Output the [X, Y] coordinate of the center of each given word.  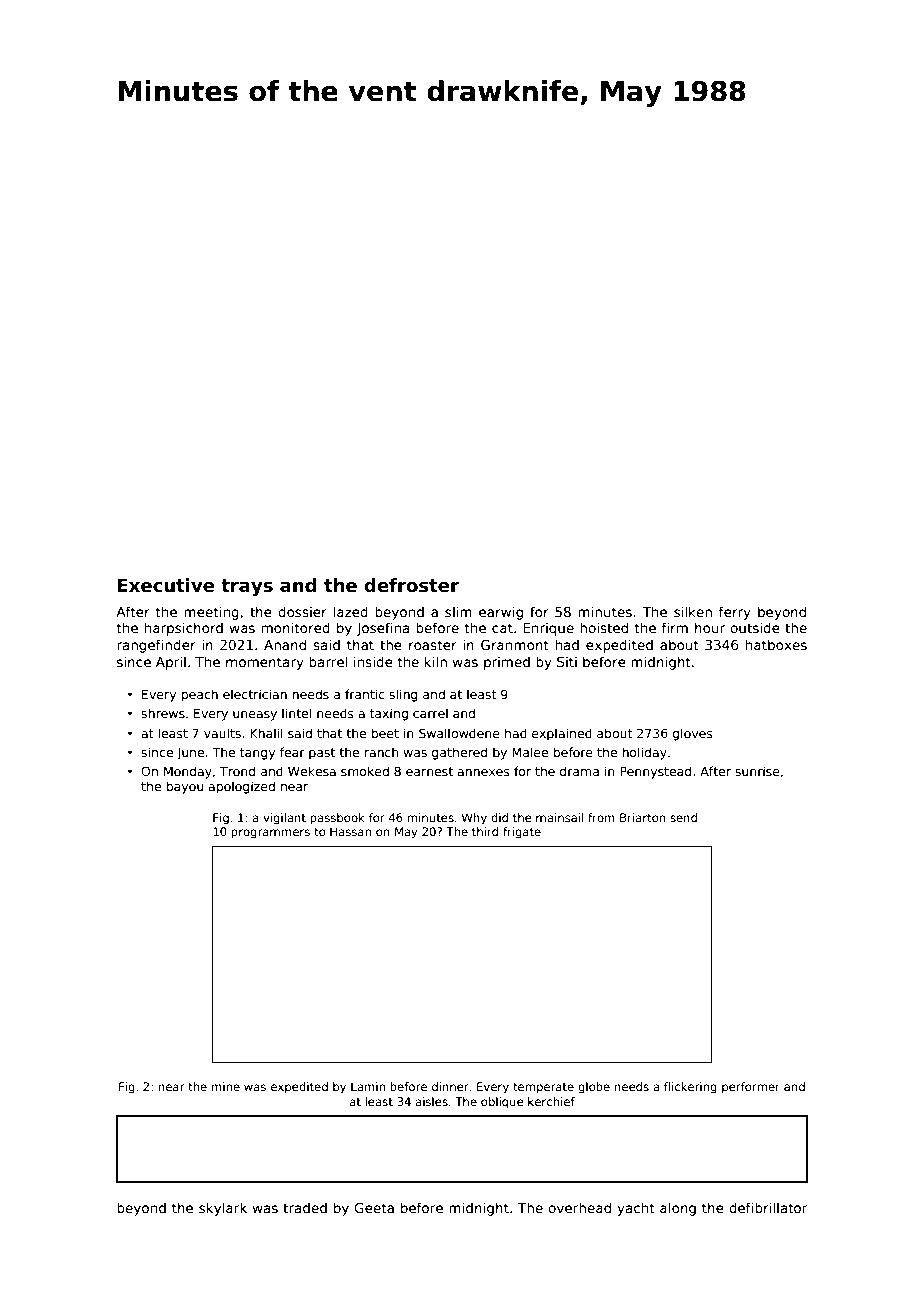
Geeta [374, 1208]
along [678, 1209]
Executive [166, 585]
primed [507, 663]
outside [755, 627]
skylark [223, 1209]
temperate [543, 1088]
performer [751, 1088]
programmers [270, 834]
